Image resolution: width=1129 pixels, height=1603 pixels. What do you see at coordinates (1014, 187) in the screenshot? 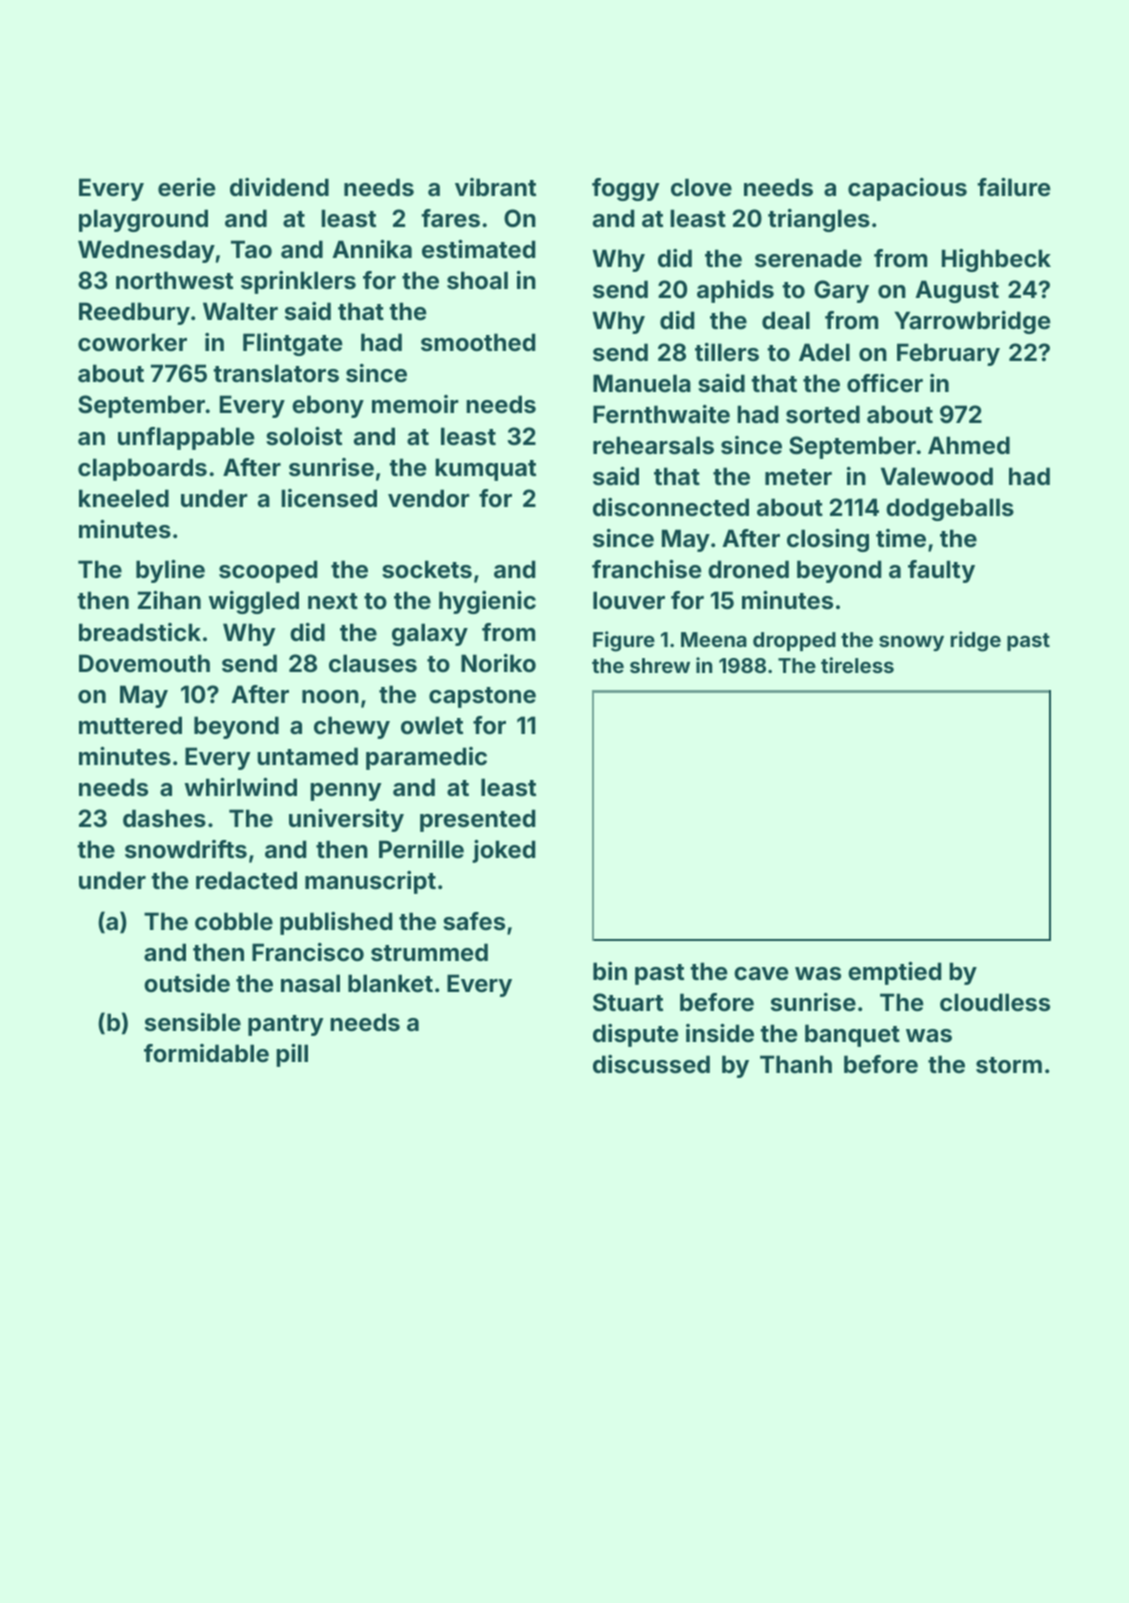
I see `failure` at bounding box center [1014, 187].
